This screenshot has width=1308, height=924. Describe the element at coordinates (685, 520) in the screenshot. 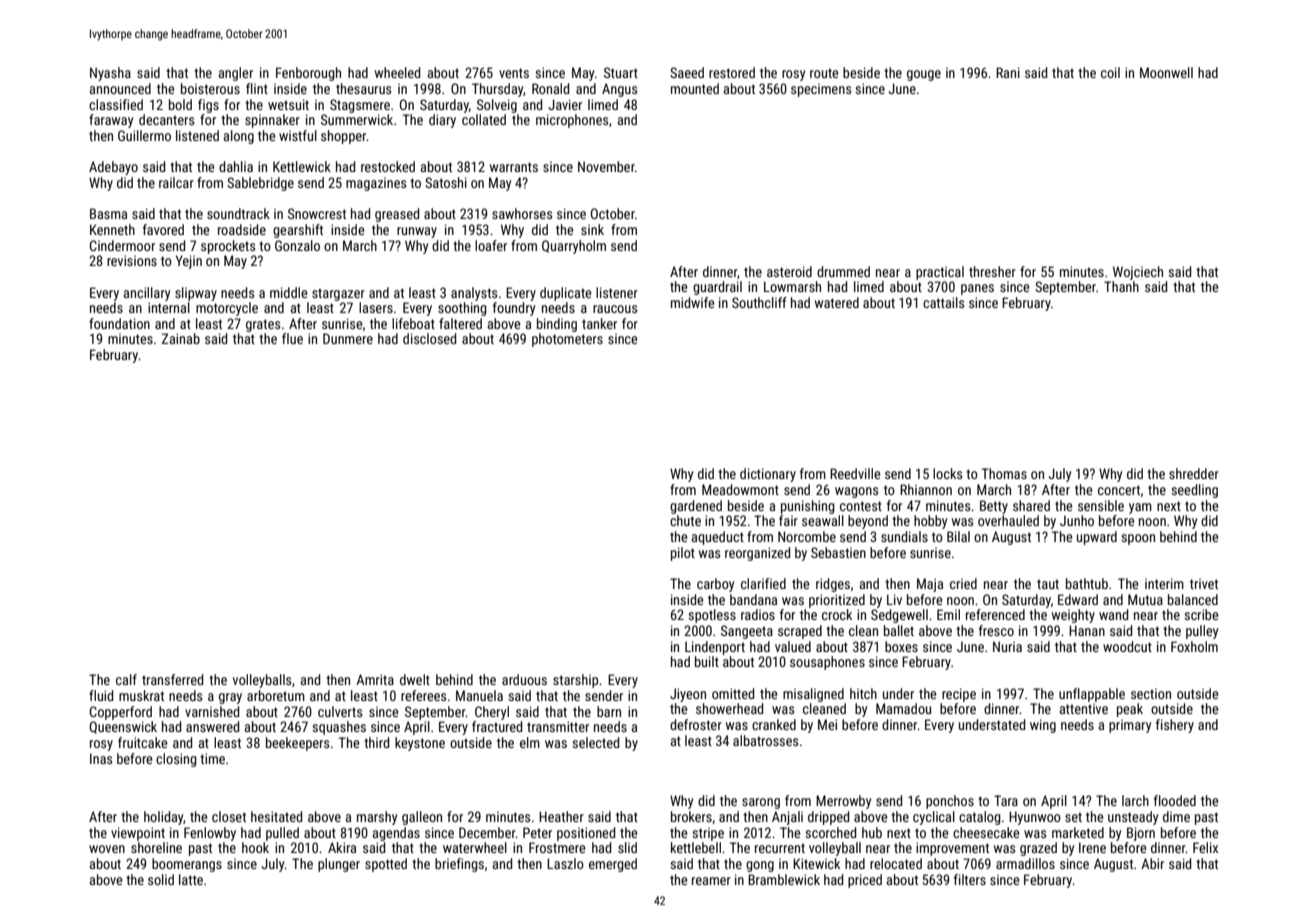

I see `chute` at that location.
